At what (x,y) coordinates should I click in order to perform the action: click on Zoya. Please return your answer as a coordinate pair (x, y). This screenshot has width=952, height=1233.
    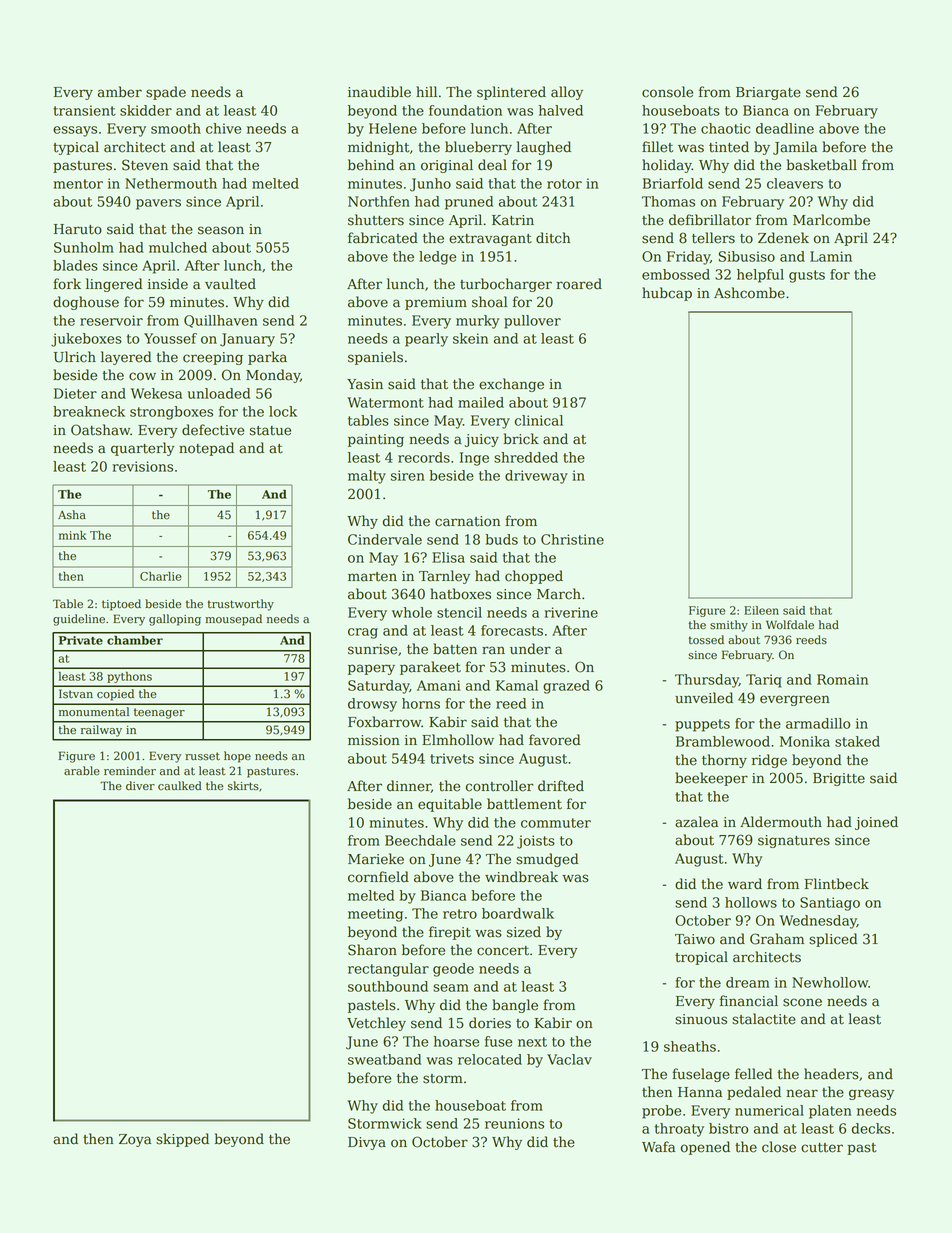
    Looking at the image, I should click on (135, 1140).
